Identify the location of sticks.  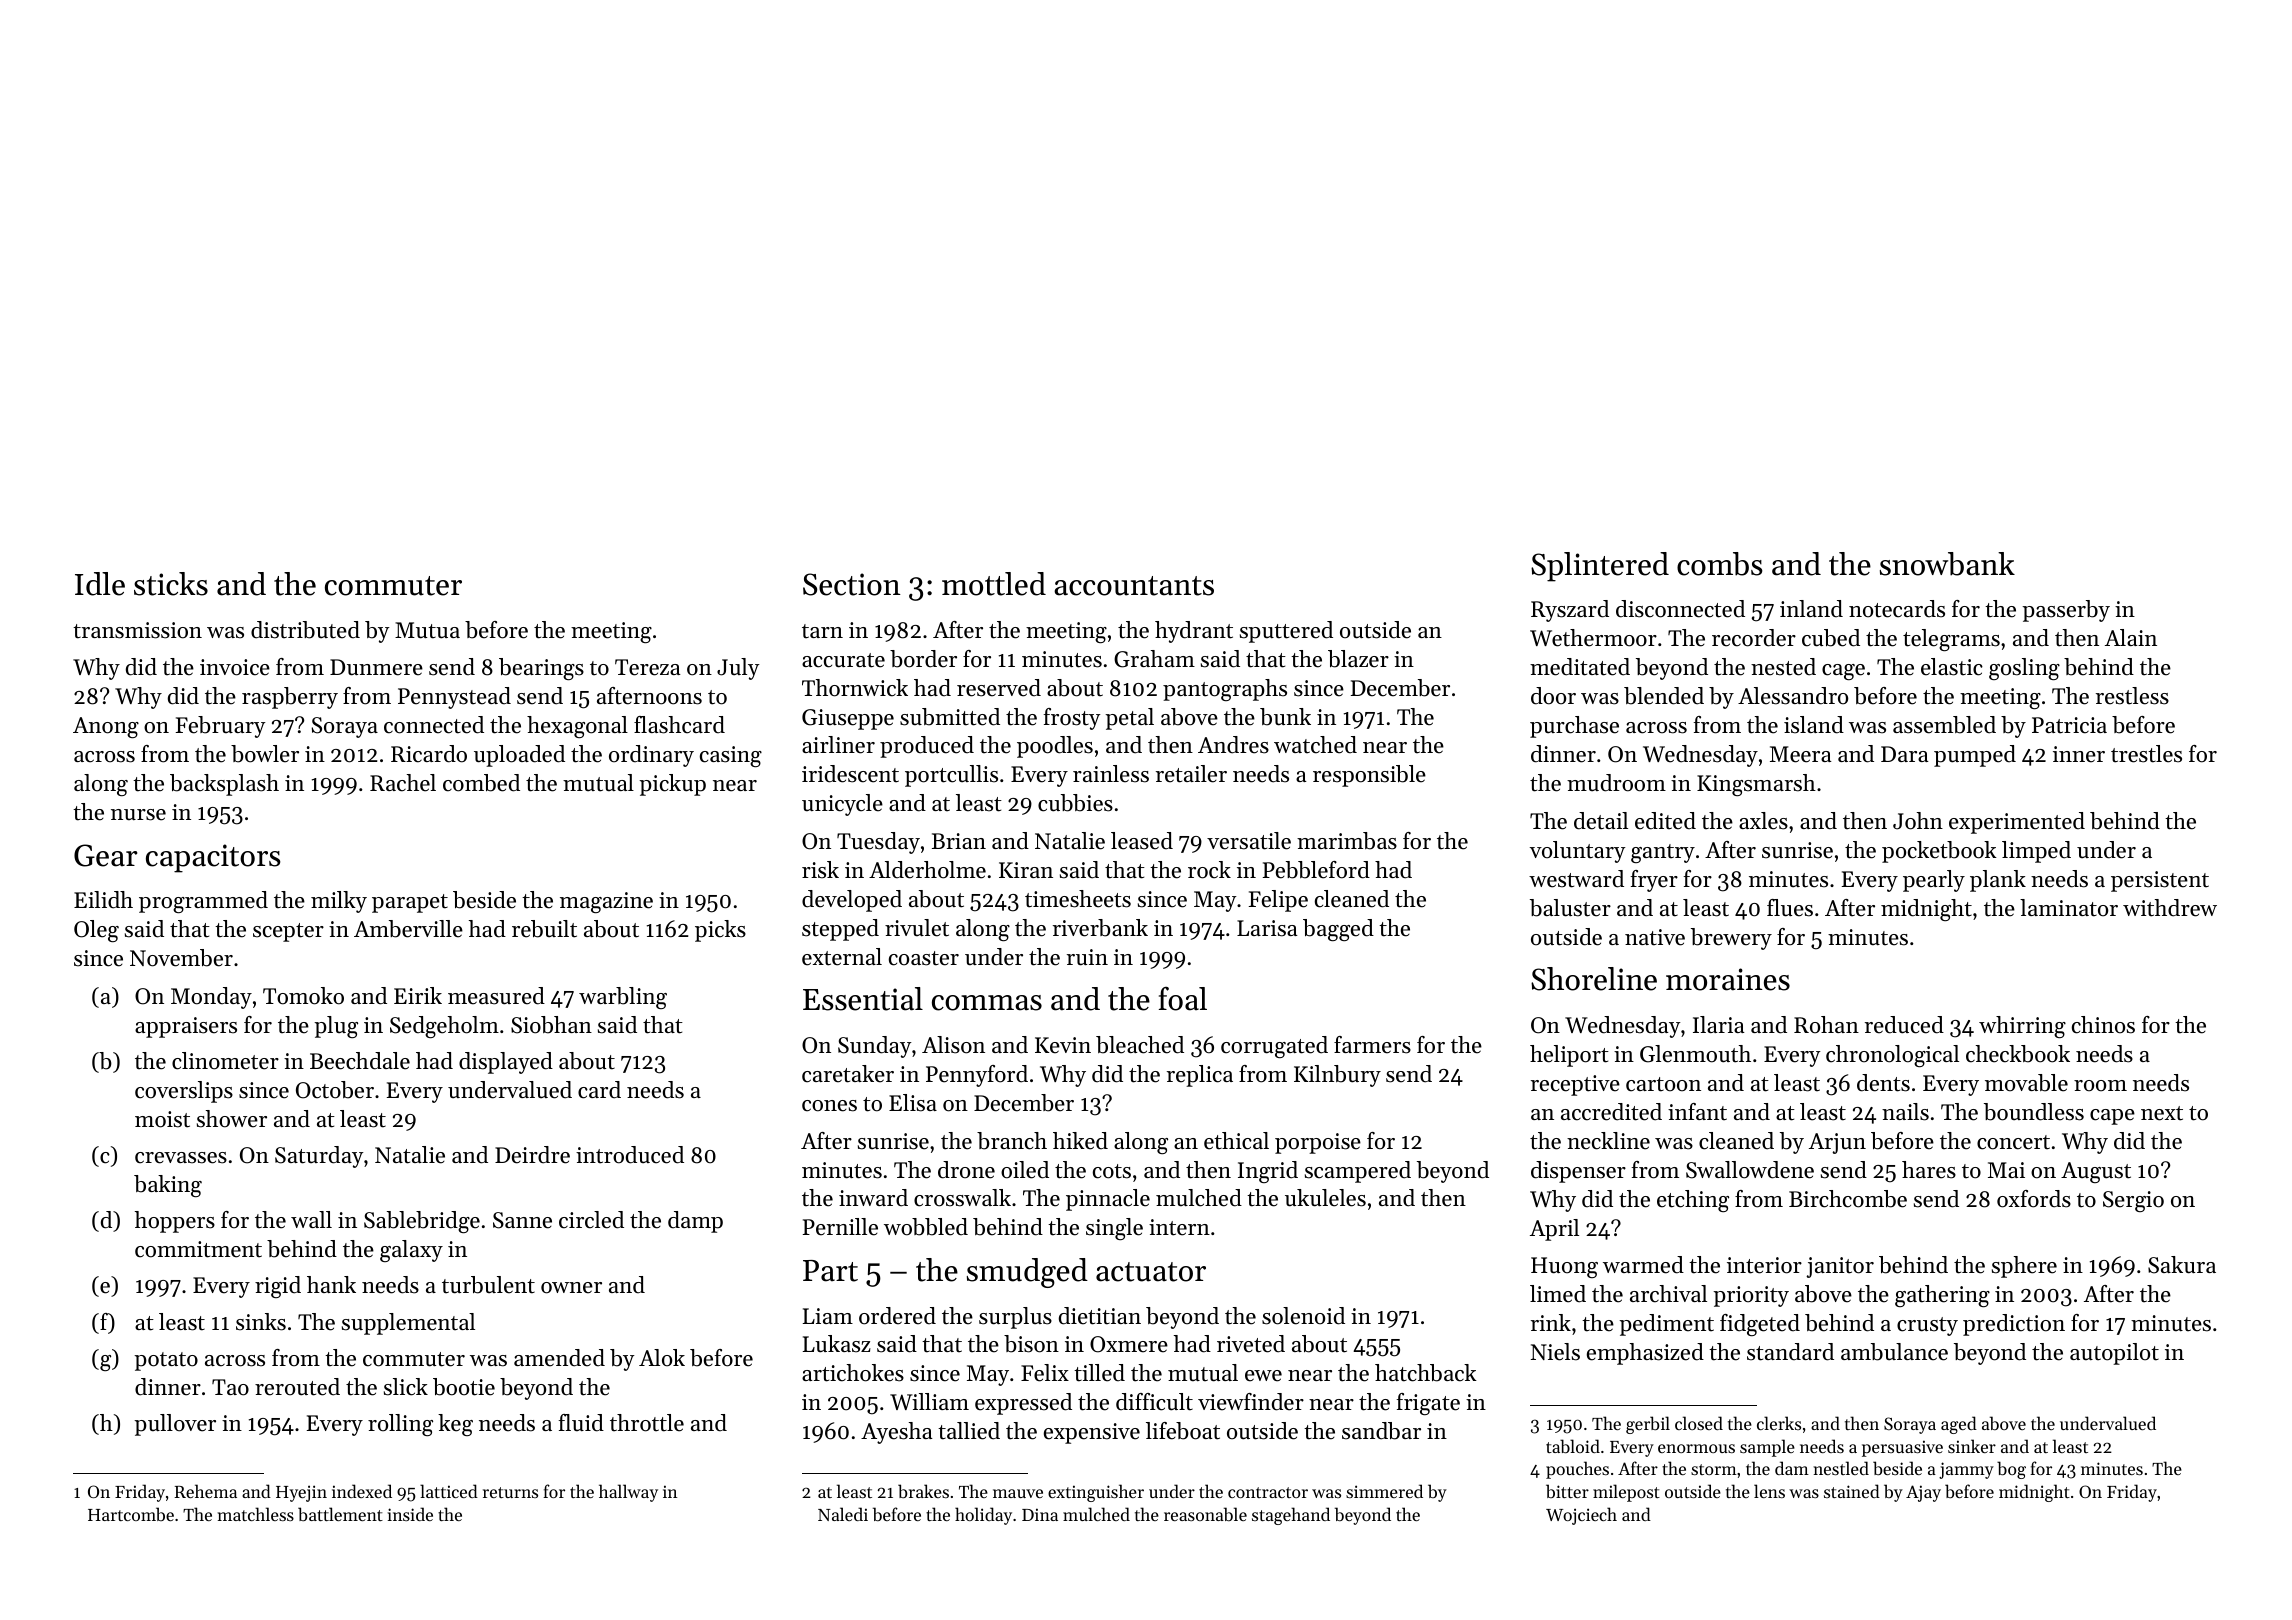
(171, 584).
